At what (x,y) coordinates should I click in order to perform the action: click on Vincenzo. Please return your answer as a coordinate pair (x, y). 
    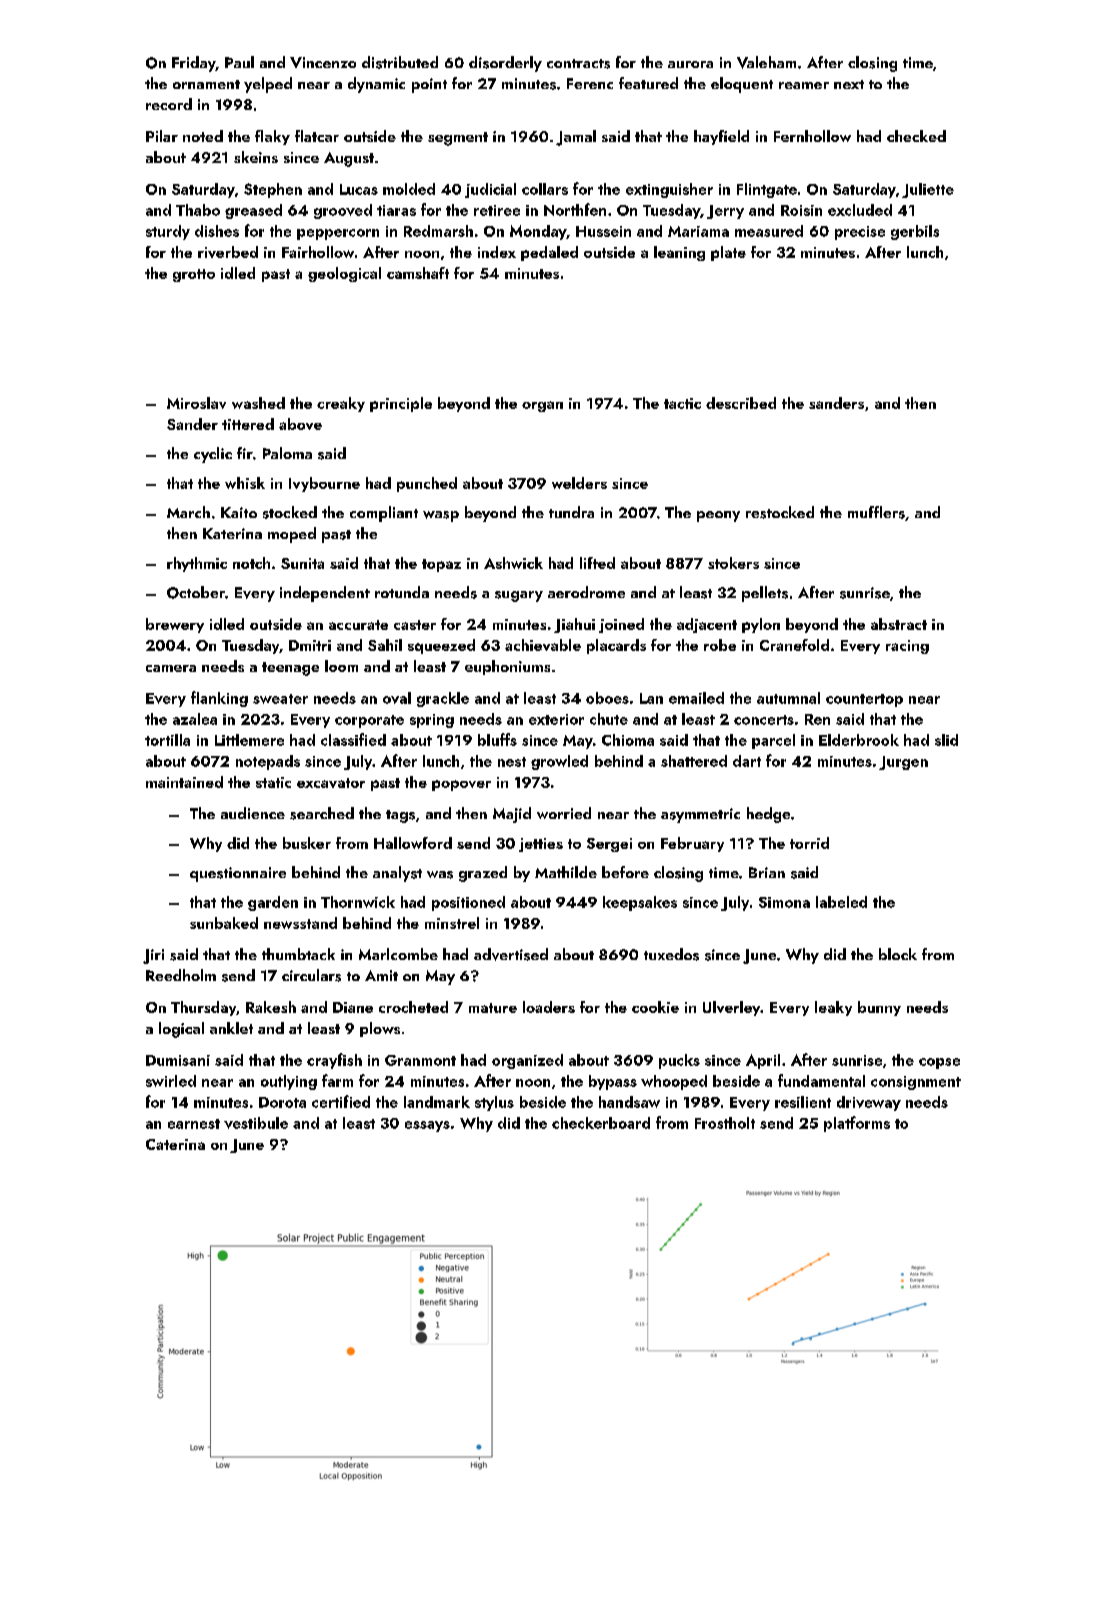
    Looking at the image, I should click on (323, 62).
